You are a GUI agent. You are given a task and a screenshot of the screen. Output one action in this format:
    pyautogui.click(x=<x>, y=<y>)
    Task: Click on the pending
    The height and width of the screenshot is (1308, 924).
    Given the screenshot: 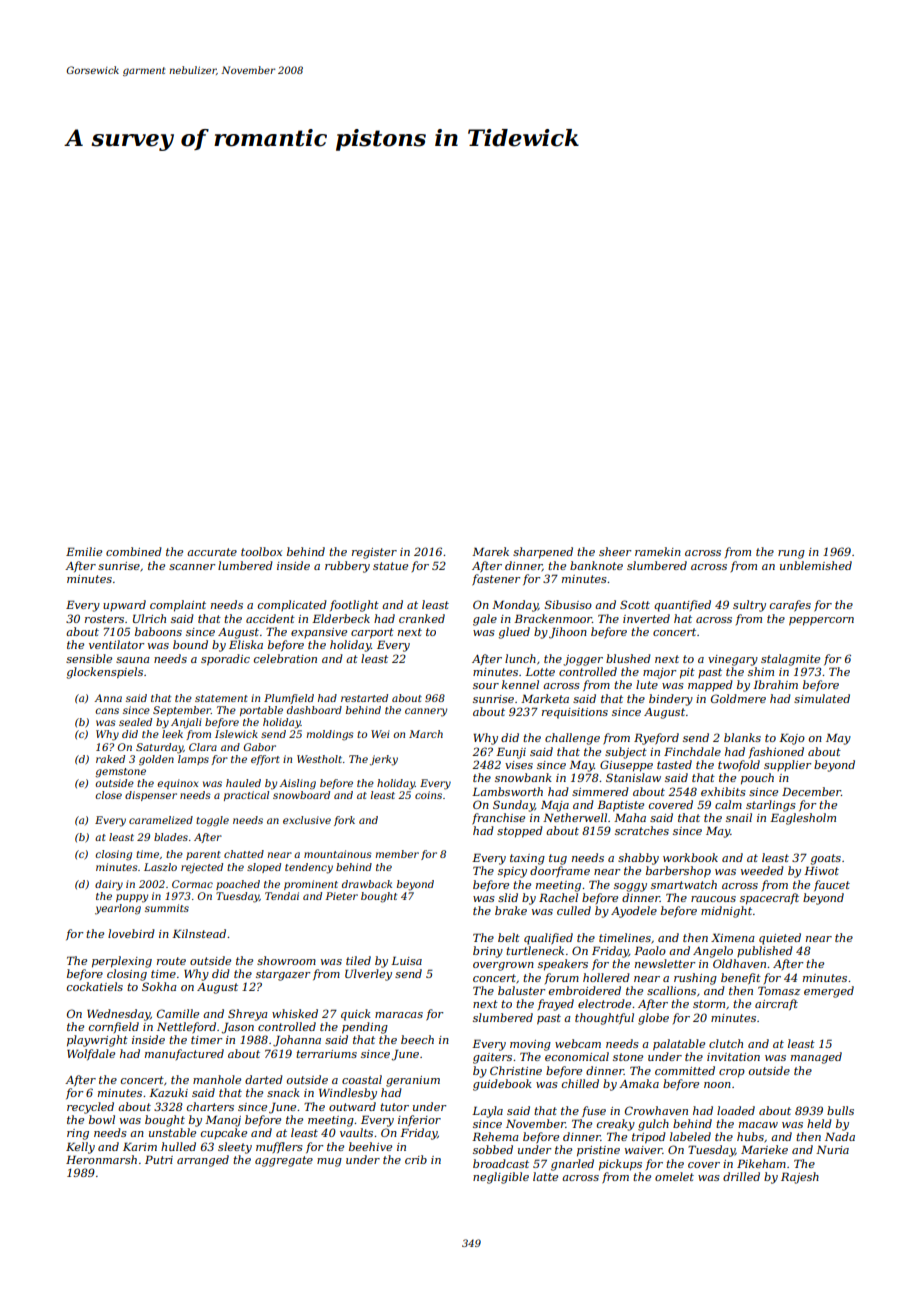 What is the action you would take?
    pyautogui.click(x=365, y=1028)
